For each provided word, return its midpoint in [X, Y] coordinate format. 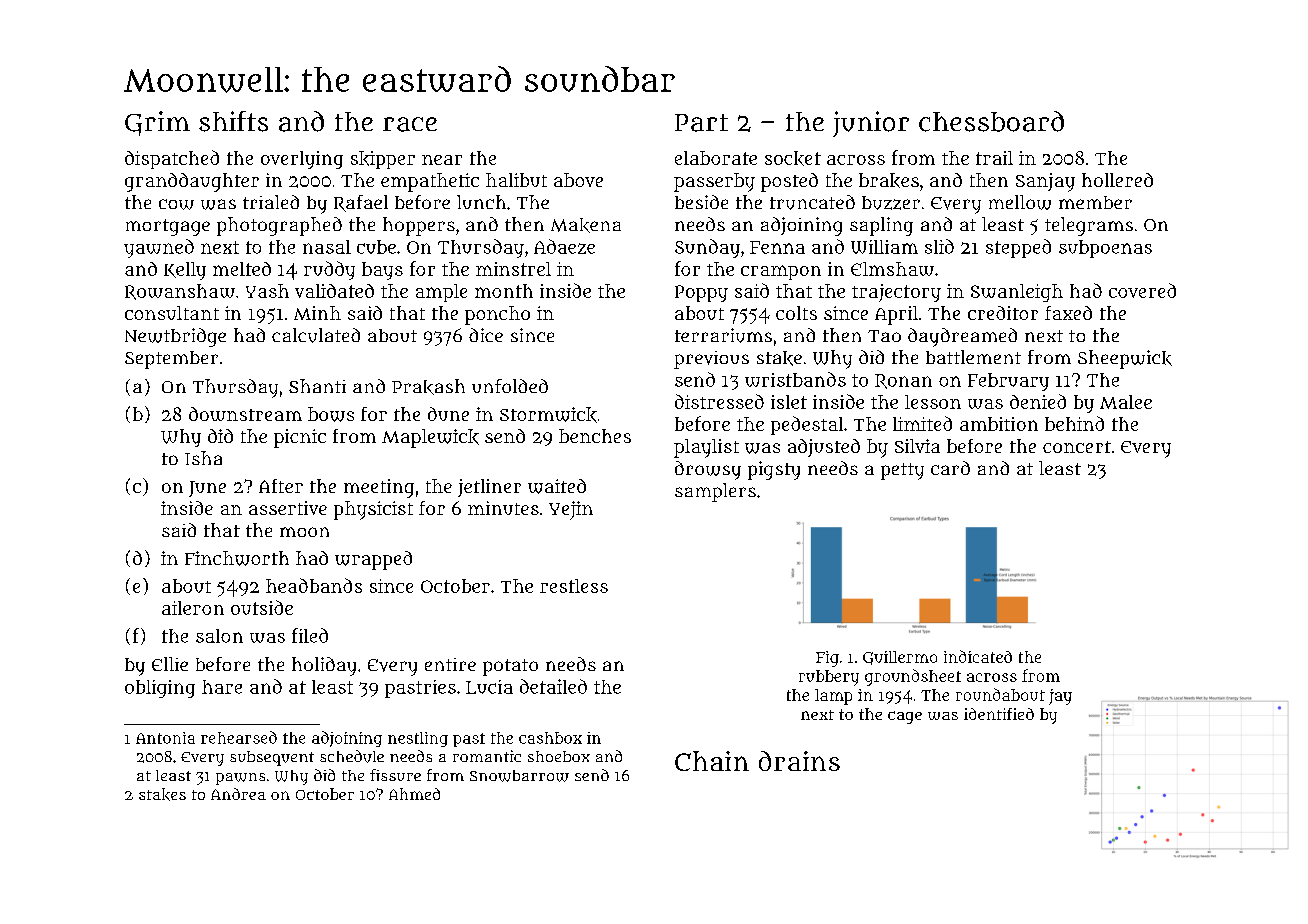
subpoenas [1105, 249]
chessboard [991, 121]
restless [574, 586]
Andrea [238, 794]
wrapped [373, 560]
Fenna [777, 247]
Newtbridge [175, 337]
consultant [172, 313]
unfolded [510, 386]
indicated [978, 656]
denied [1038, 401]
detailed [553, 686]
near [442, 160]
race [410, 124]
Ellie [170, 664]
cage [905, 717]
